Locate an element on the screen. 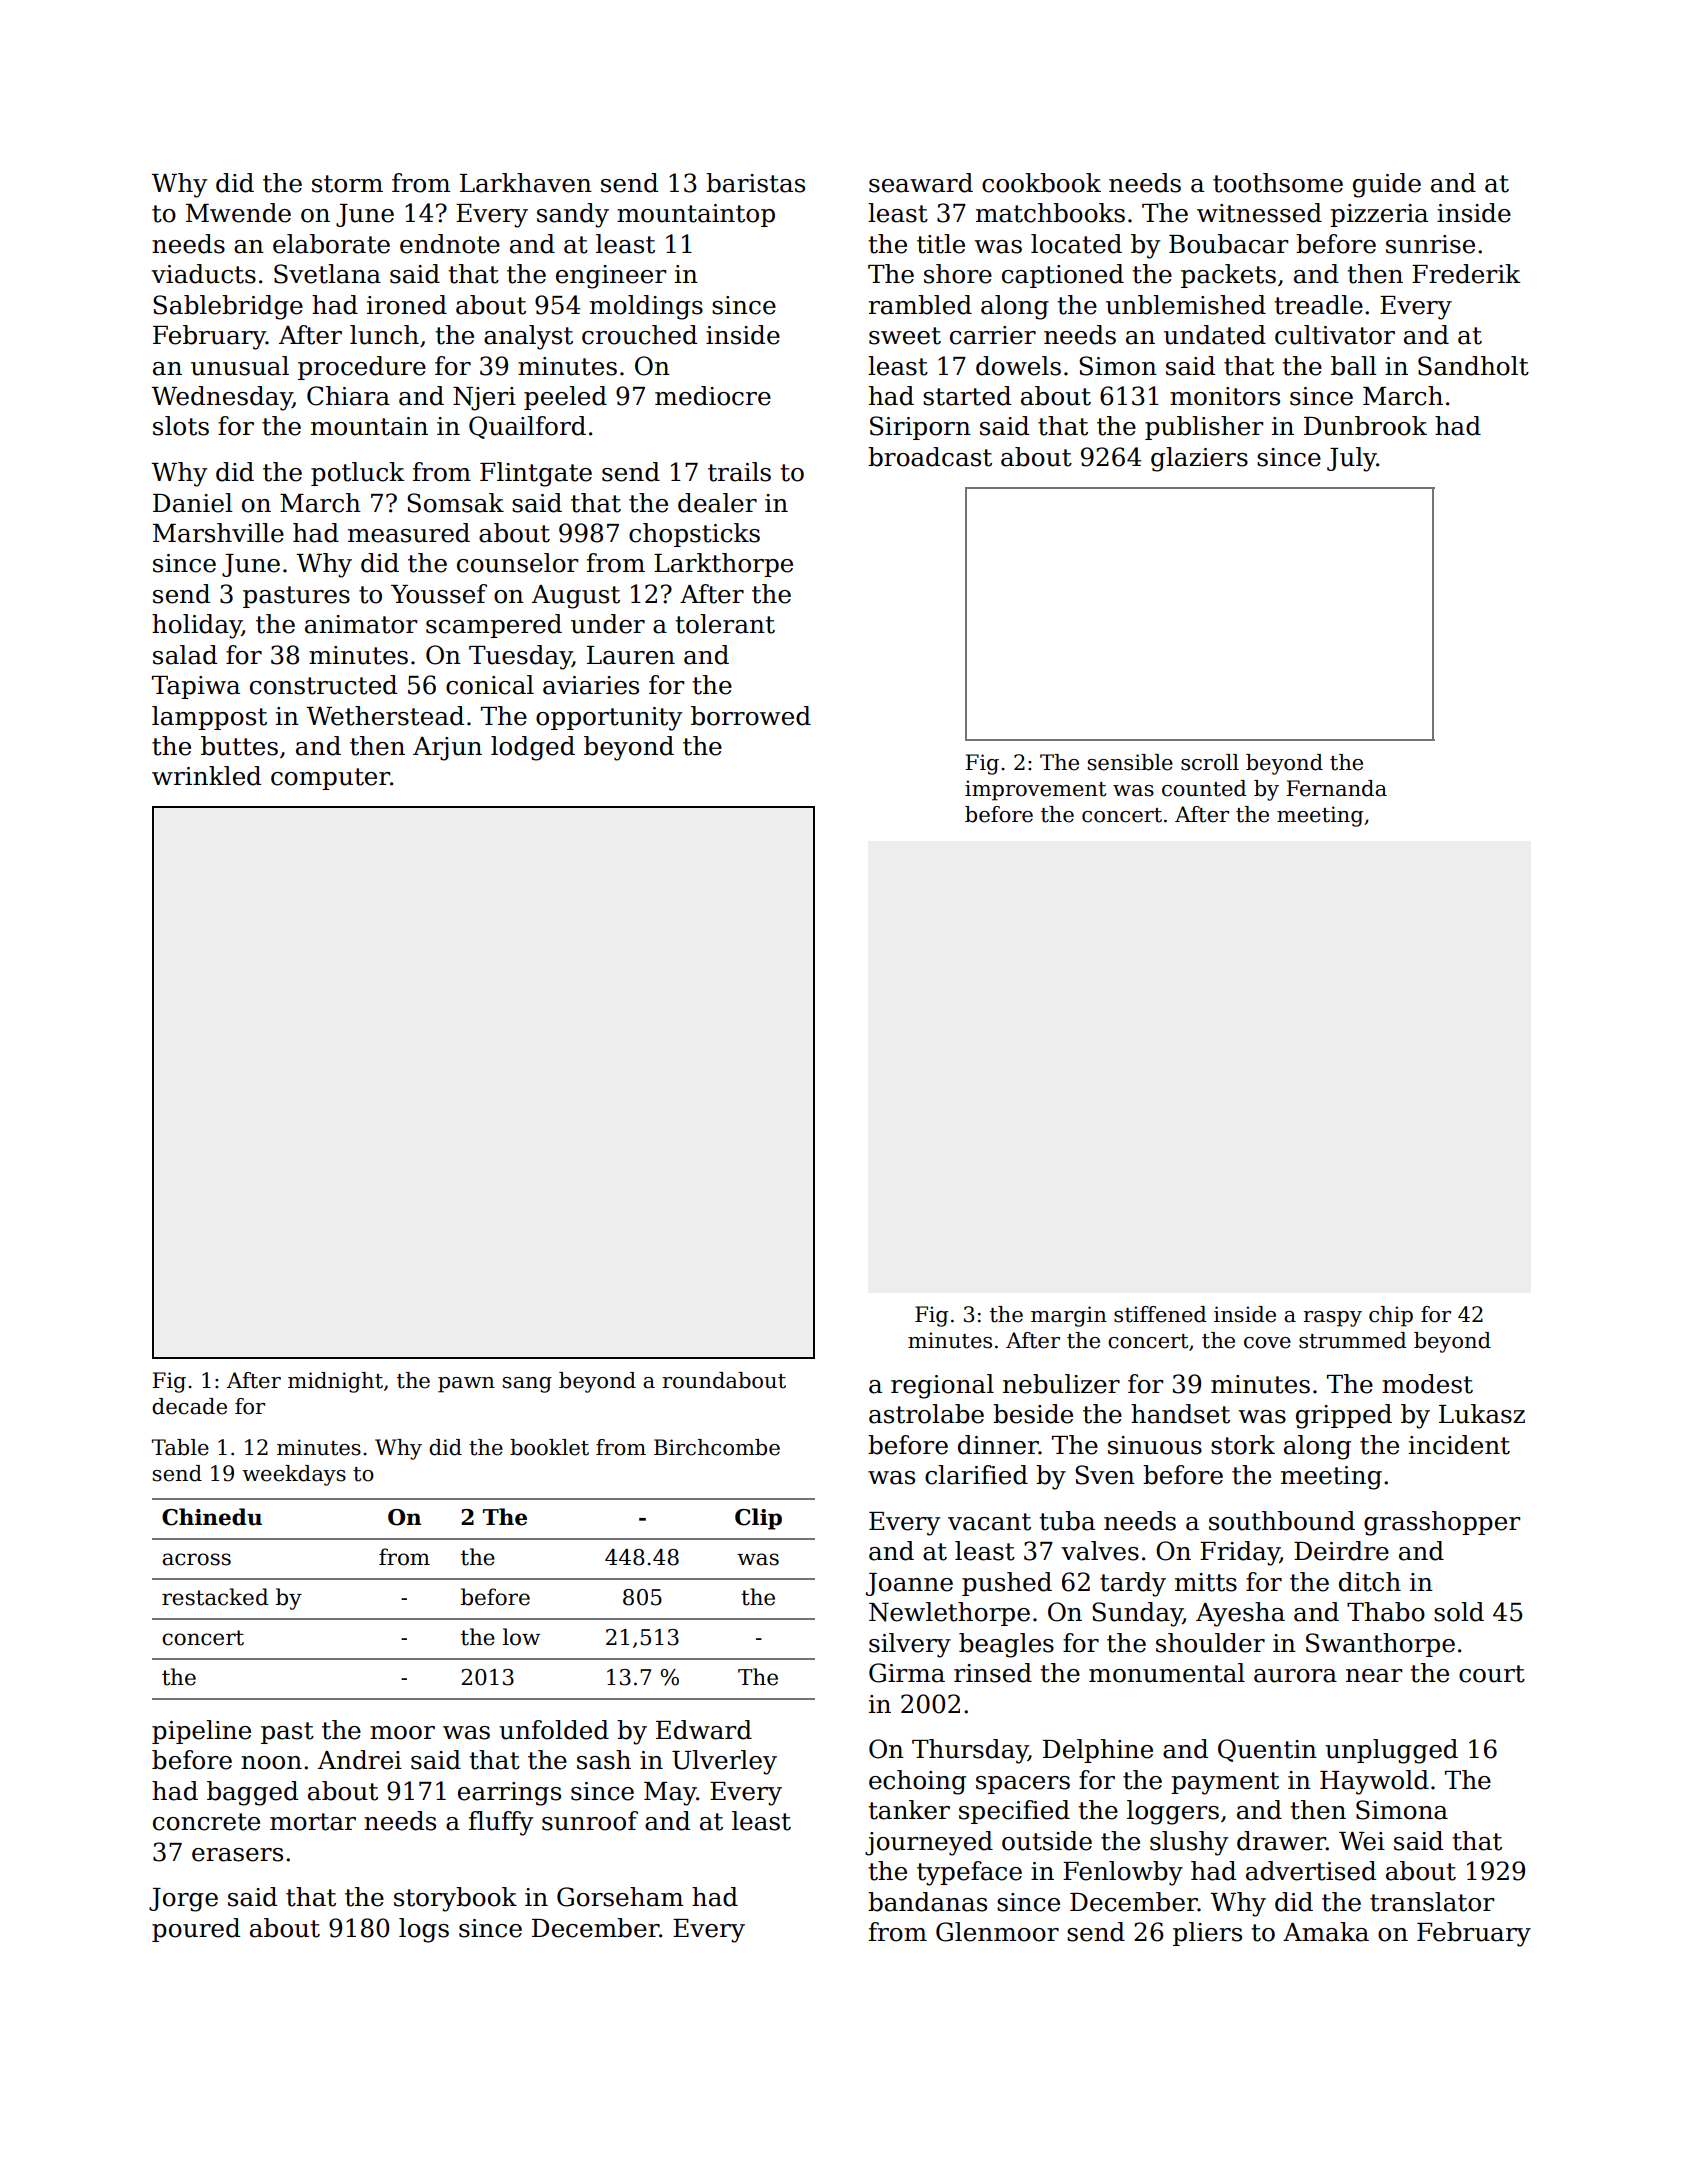 The width and height of the screenshot is (1683, 2178). margin is located at coordinates (1069, 1316).
